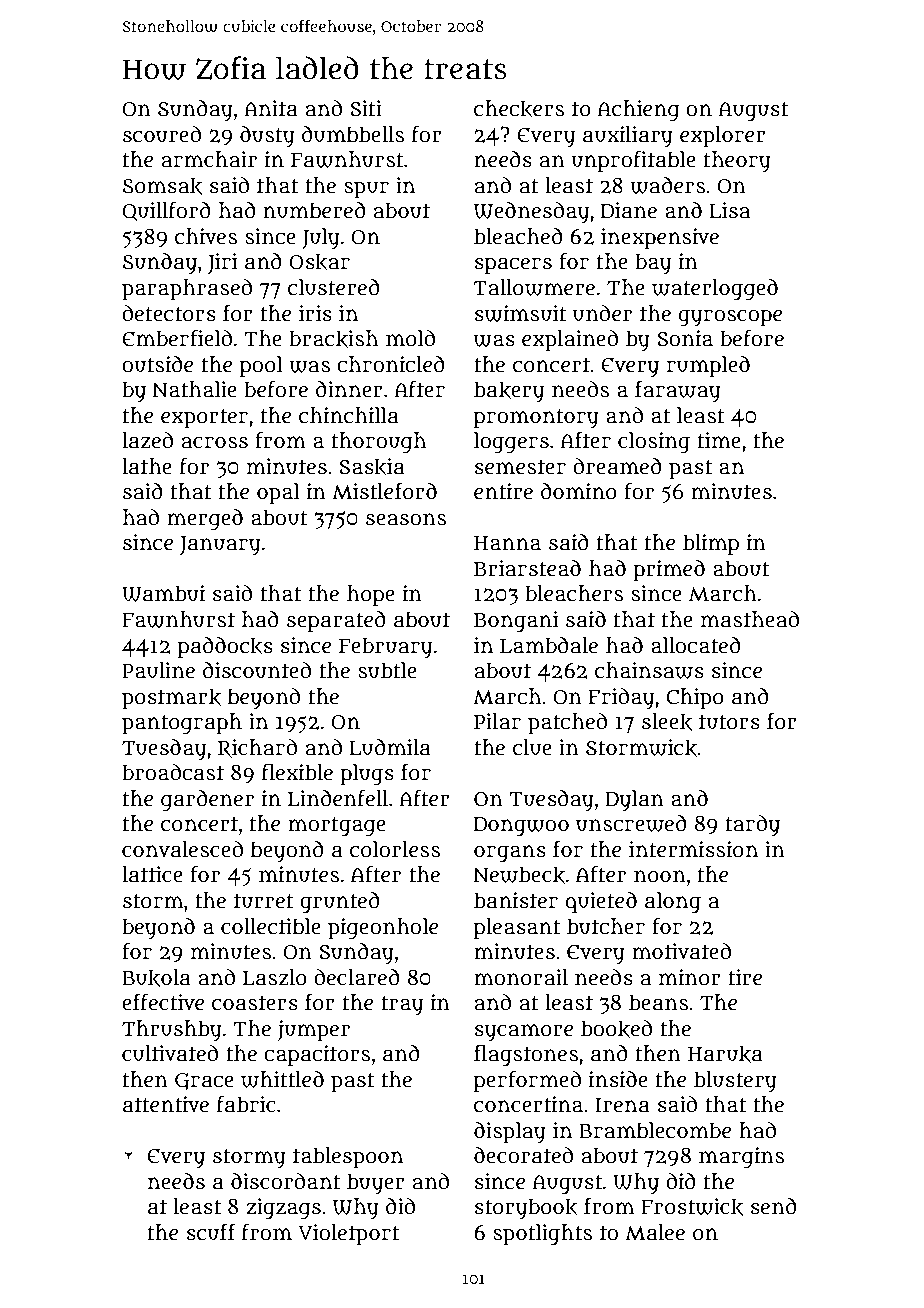 The height and width of the screenshot is (1308, 924). I want to click on chronicled, so click(391, 364).
